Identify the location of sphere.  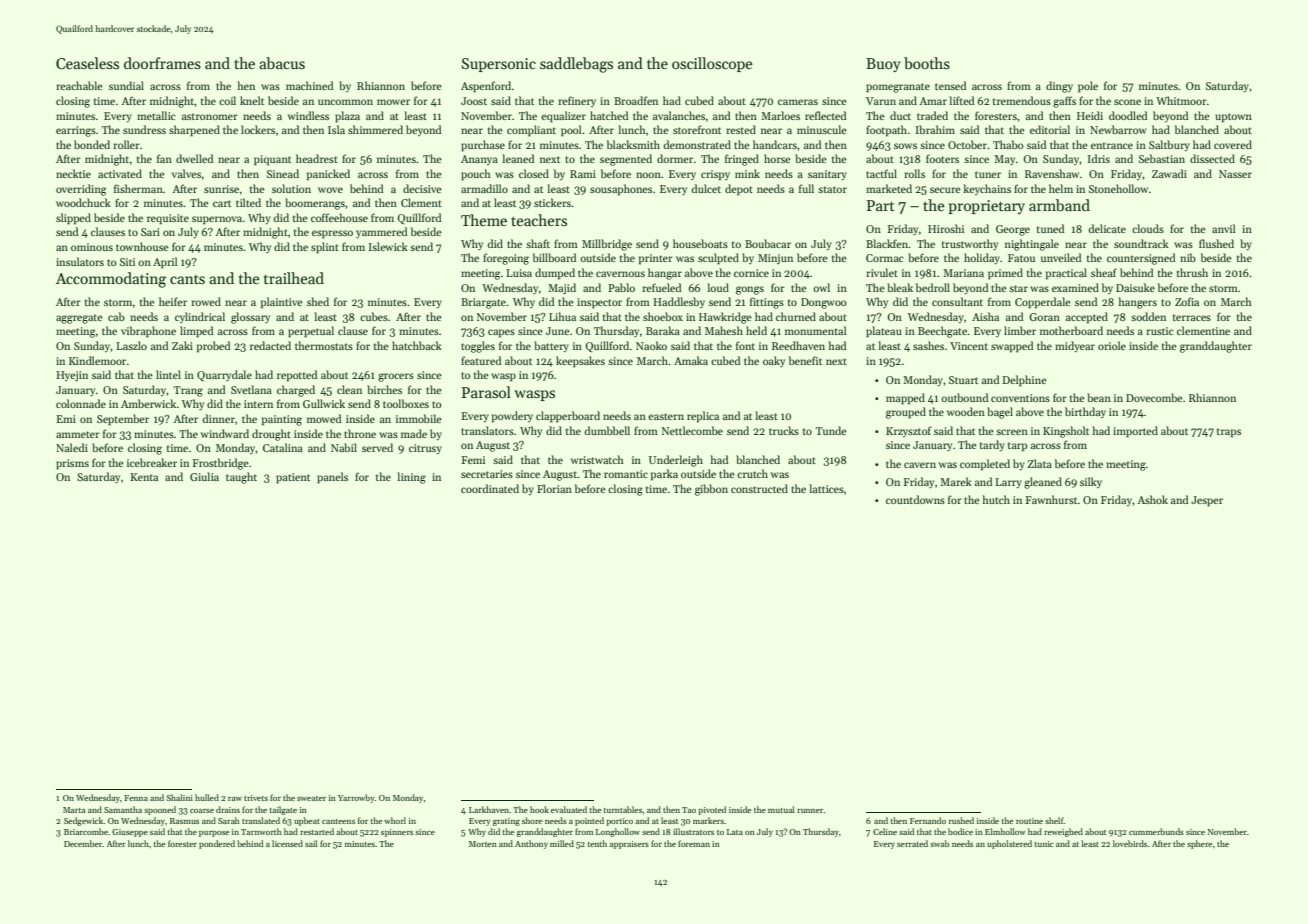
(1199, 844).
